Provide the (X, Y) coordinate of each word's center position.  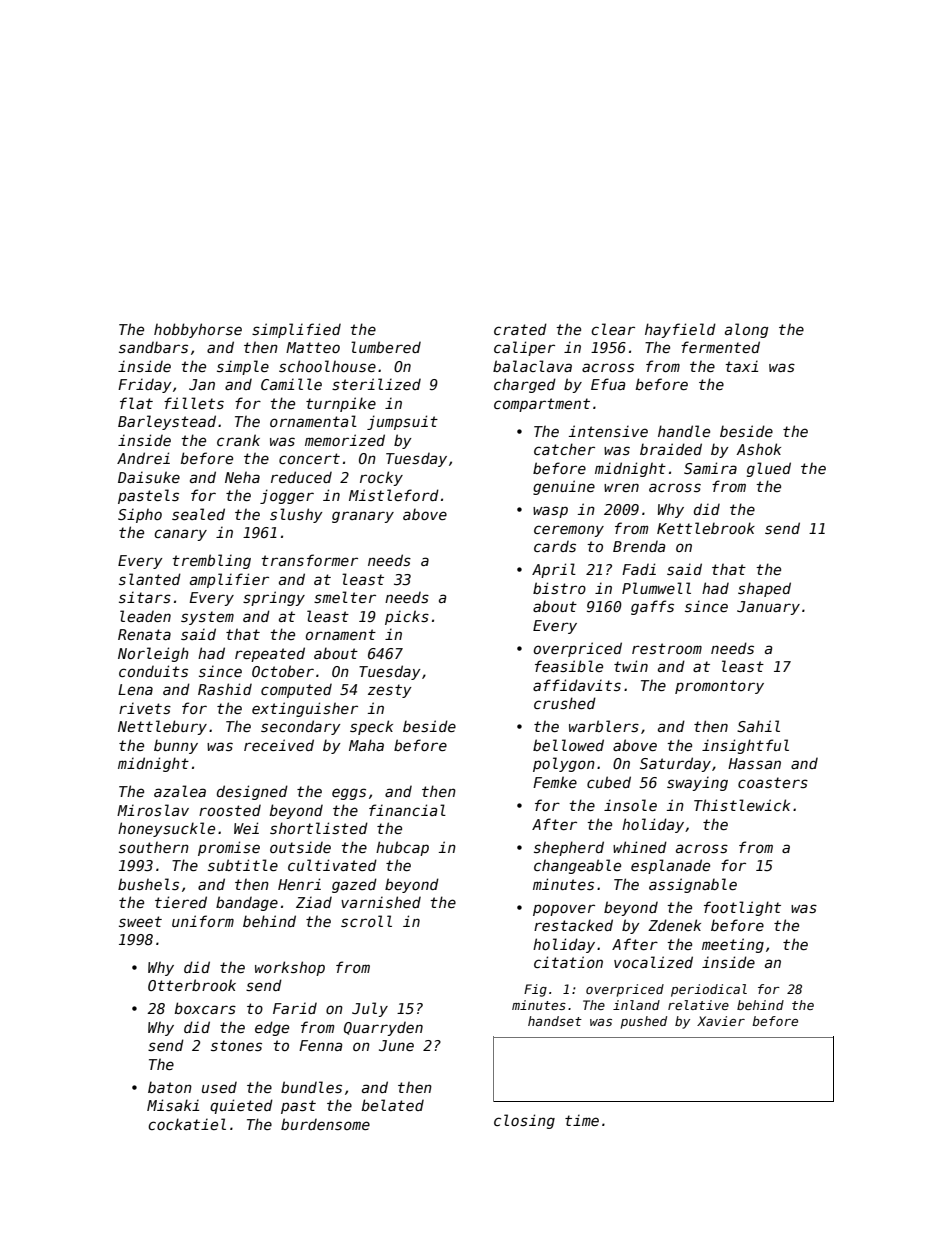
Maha (366, 745)
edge (272, 1028)
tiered (181, 902)
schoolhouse (327, 366)
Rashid (225, 689)
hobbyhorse (198, 330)
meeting (733, 945)
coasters (773, 782)
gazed (354, 885)
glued (769, 469)
